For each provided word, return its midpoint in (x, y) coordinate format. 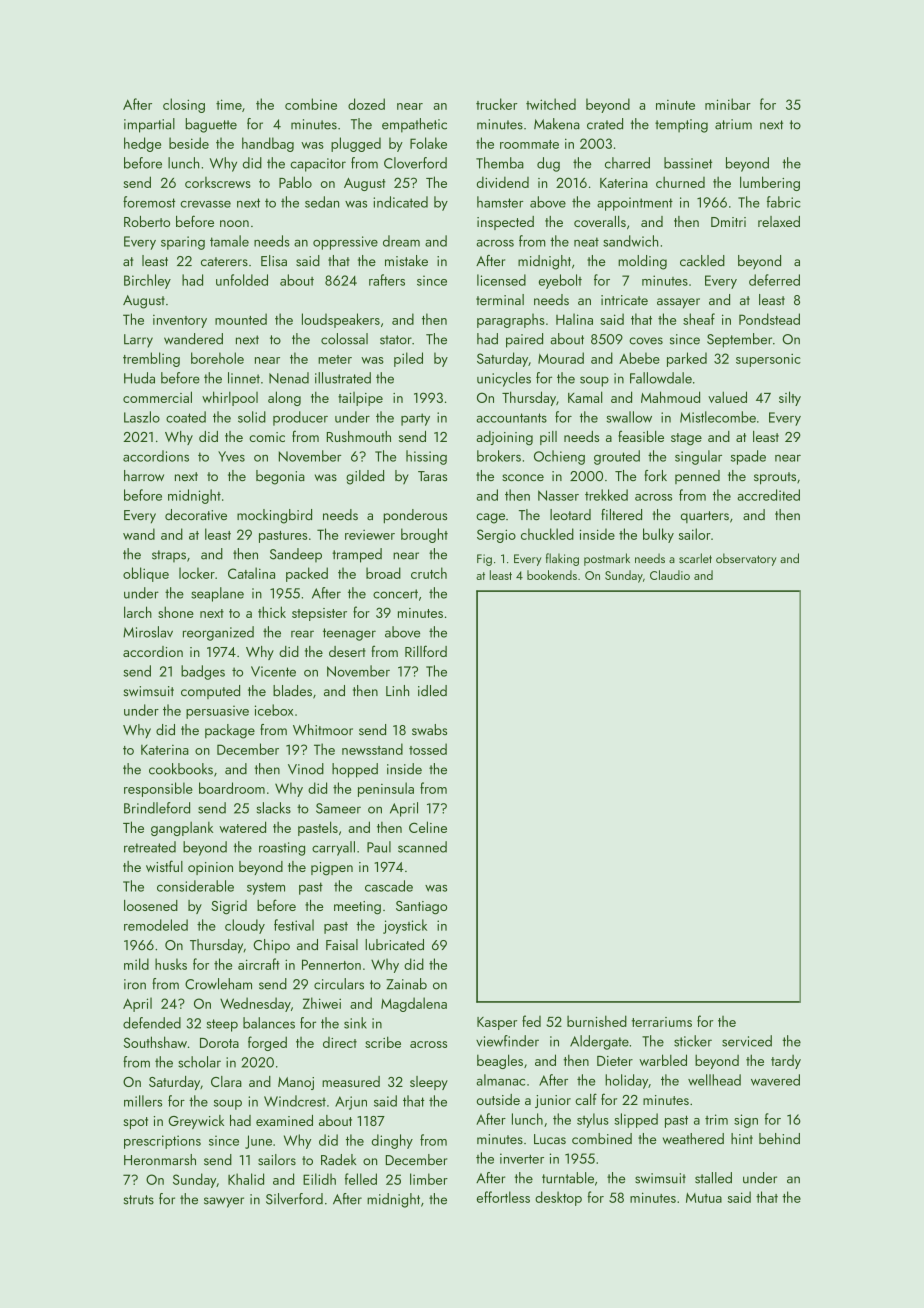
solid (252, 417)
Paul (379, 847)
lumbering (770, 183)
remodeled (156, 925)
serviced (747, 1041)
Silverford (294, 1199)
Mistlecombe (718, 417)
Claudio (670, 575)
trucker (496, 104)
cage (490, 518)
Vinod (306, 769)
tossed (428, 749)
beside (189, 143)
